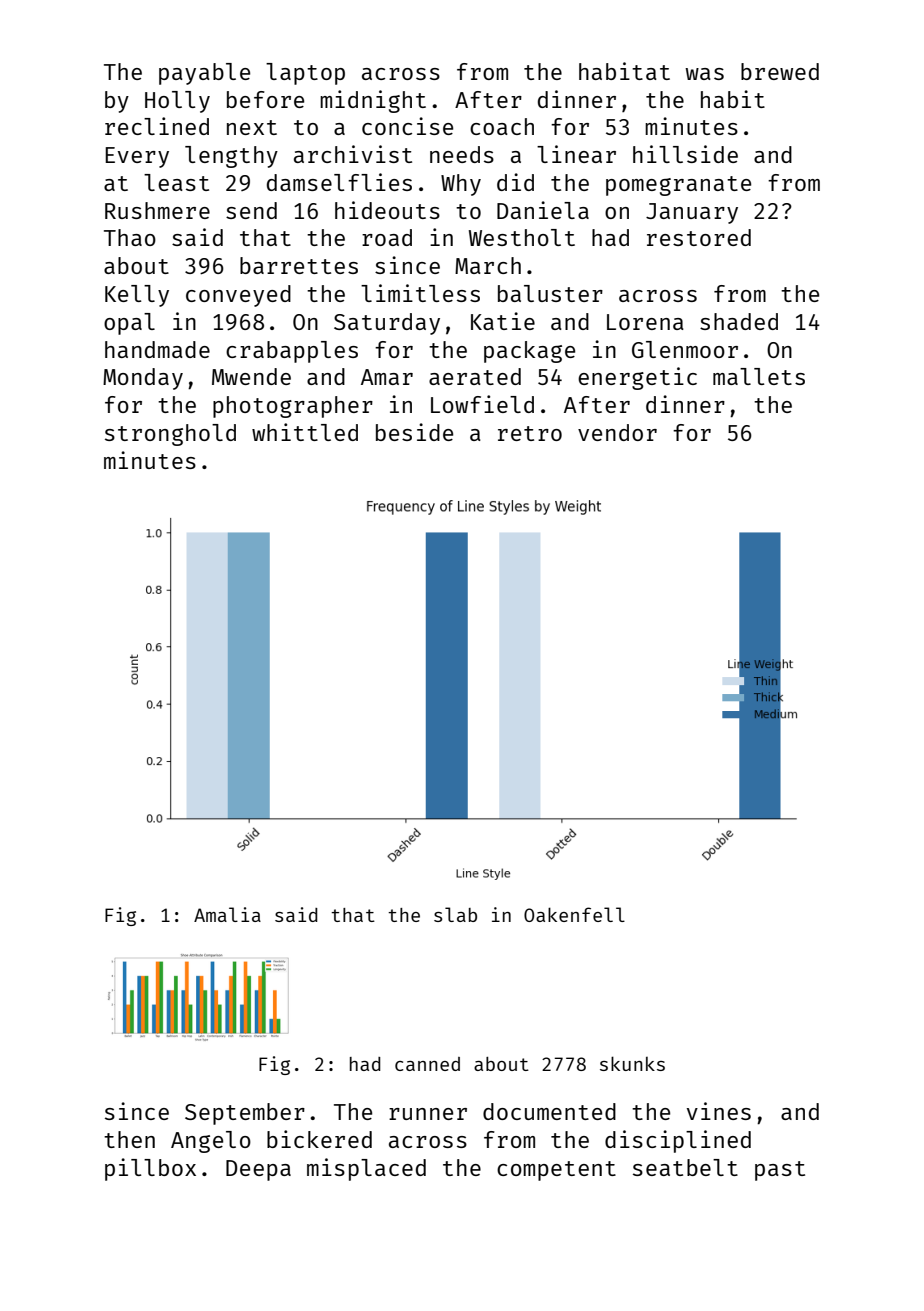 The width and height of the screenshot is (924, 1311). I want to click on Holly, so click(177, 102).
